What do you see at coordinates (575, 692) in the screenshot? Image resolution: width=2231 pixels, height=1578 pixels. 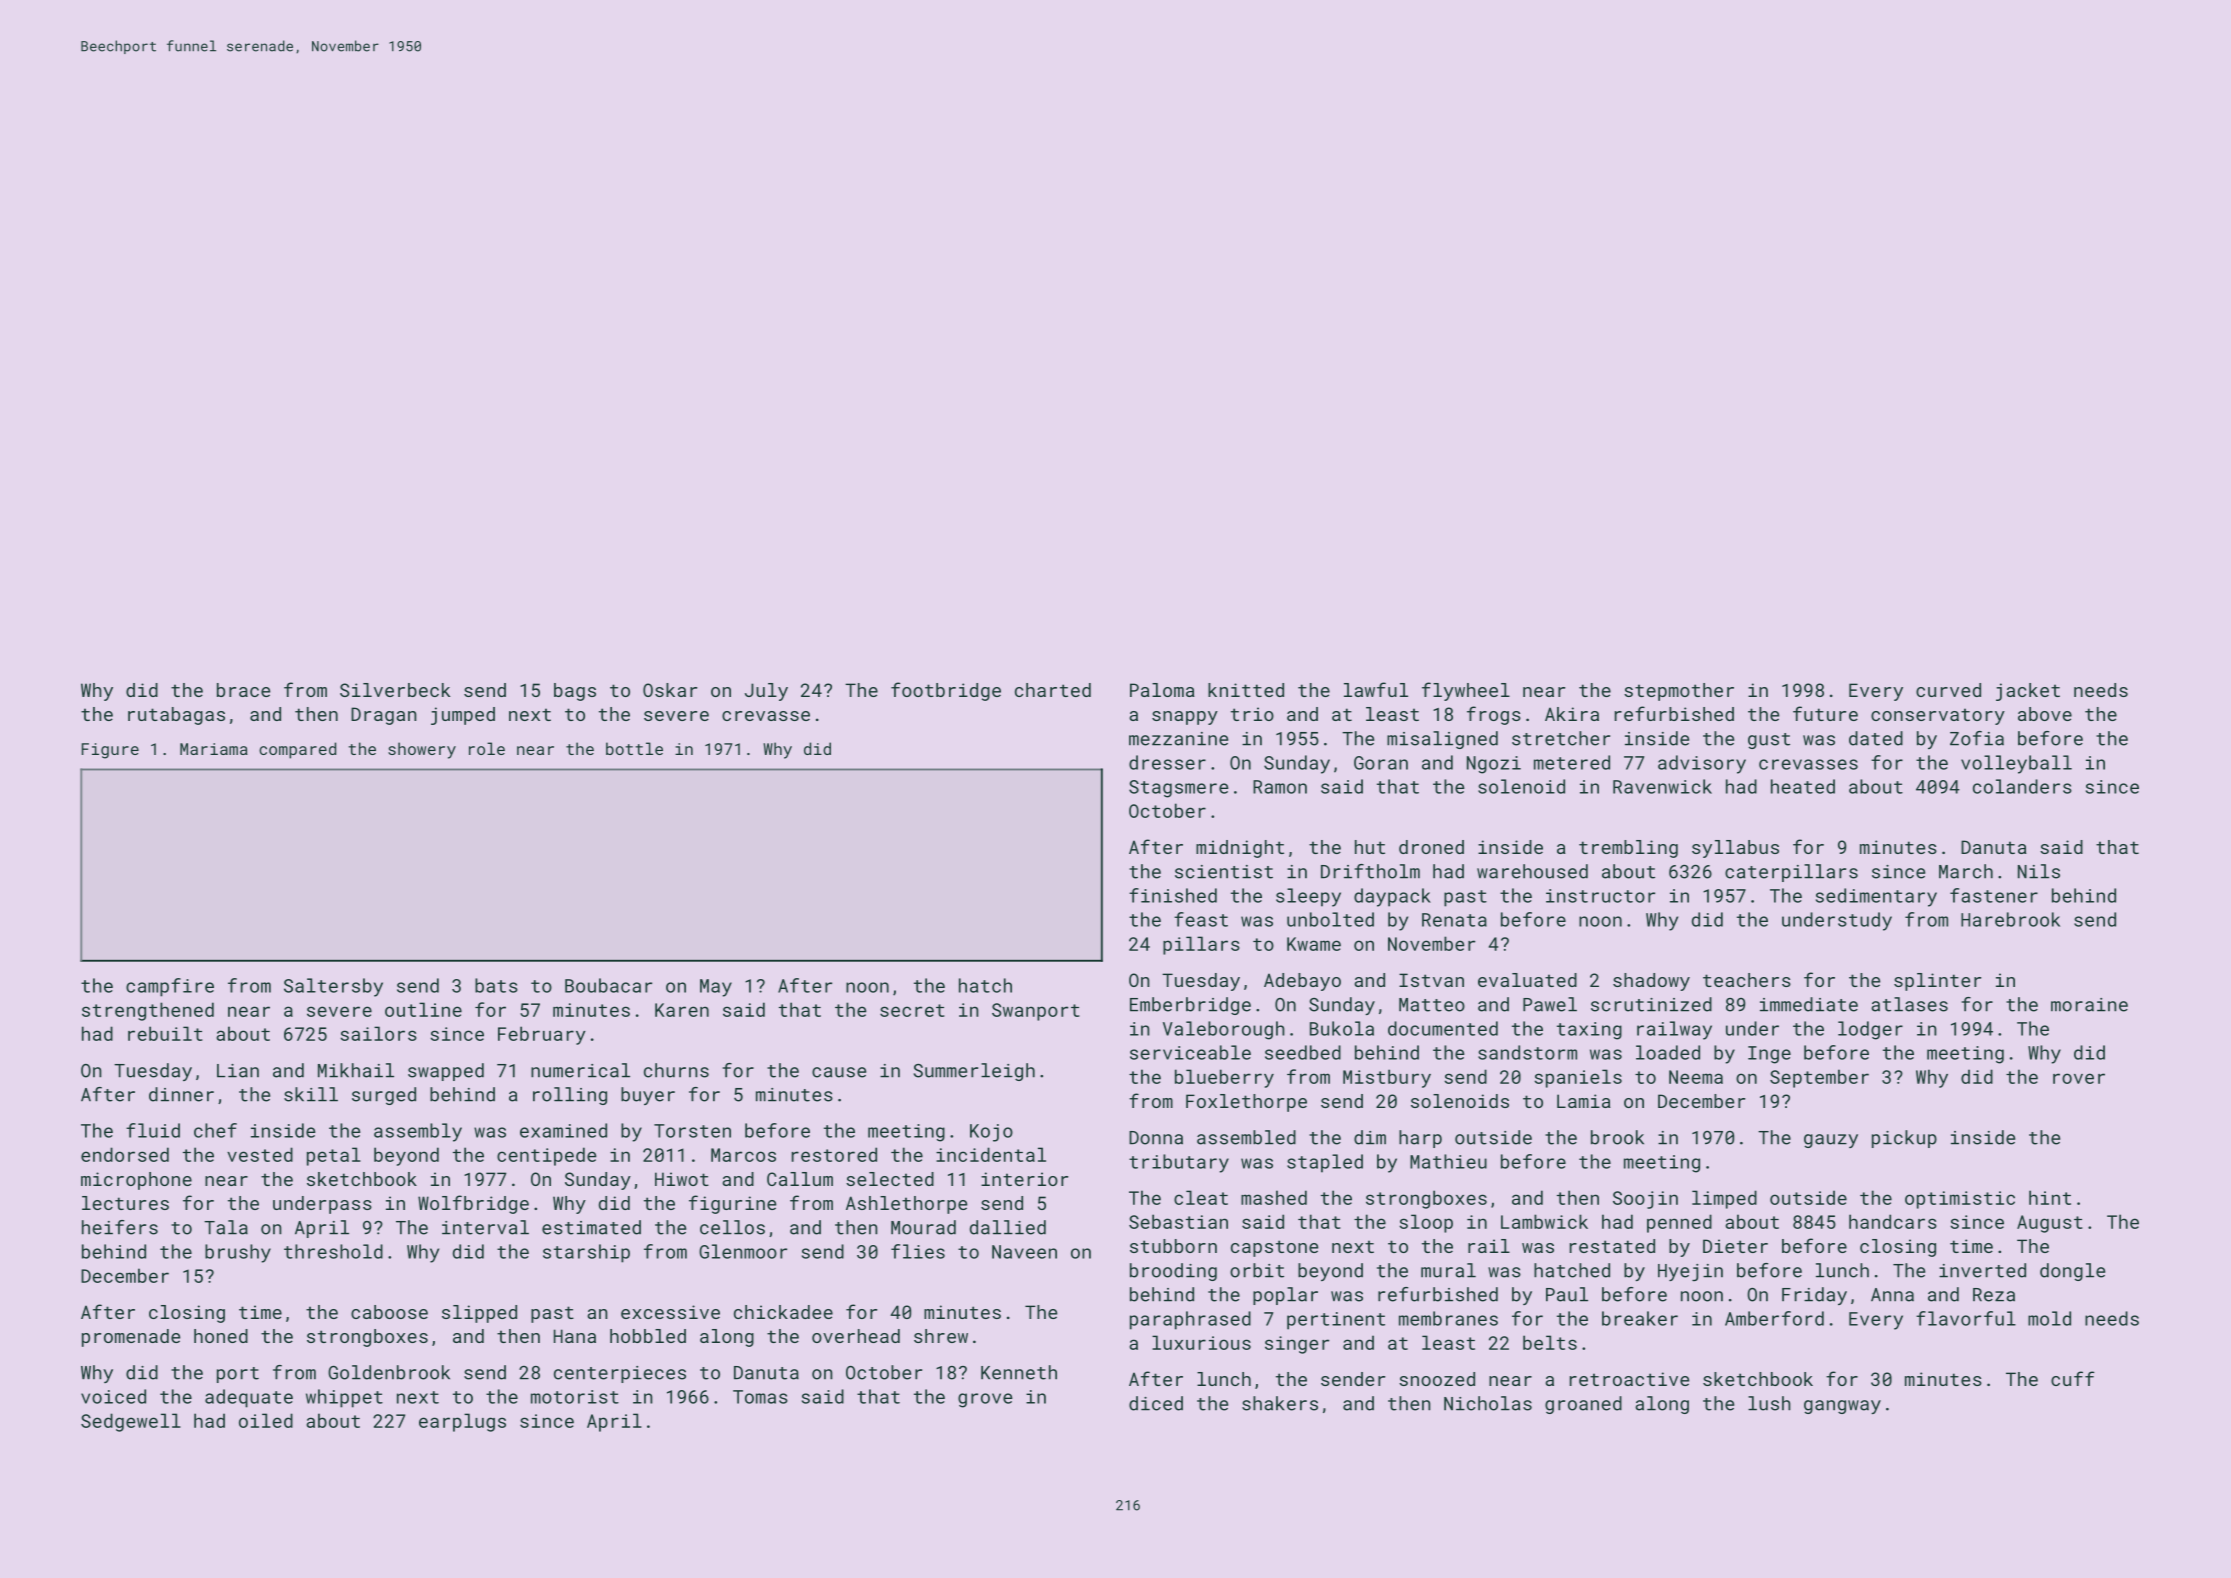 I see `bags` at bounding box center [575, 692].
